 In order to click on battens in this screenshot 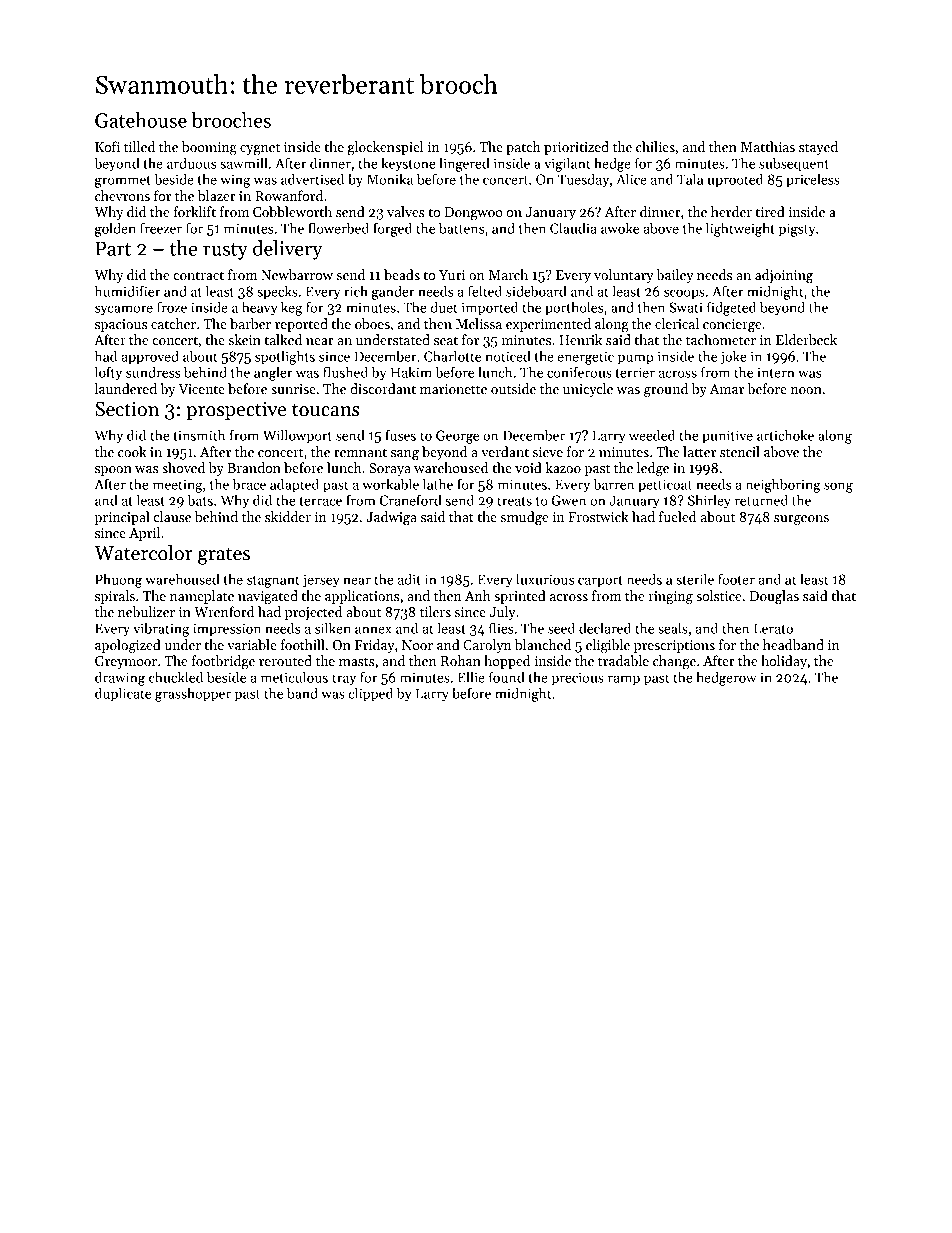, I will do `click(461, 228)`.
